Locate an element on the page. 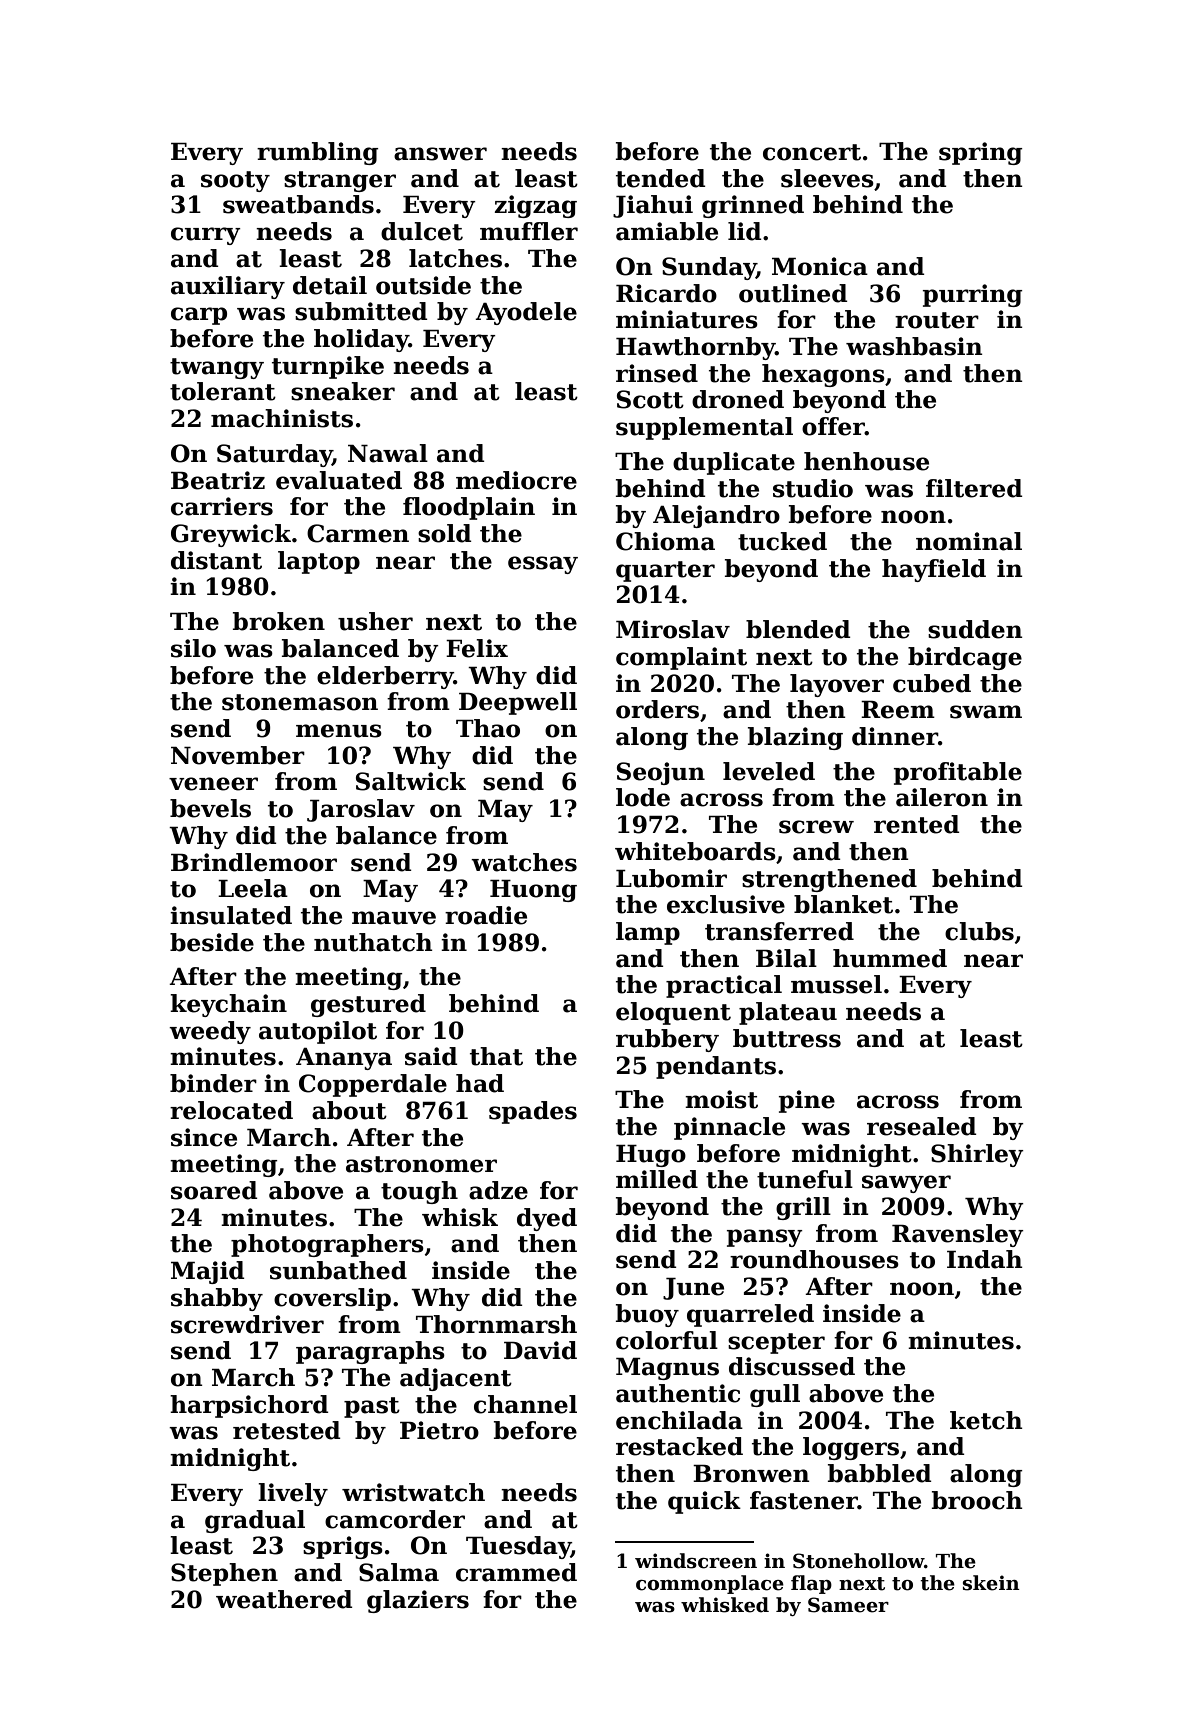 This page has width=1193, height=1728. sudden is located at coordinates (975, 629).
